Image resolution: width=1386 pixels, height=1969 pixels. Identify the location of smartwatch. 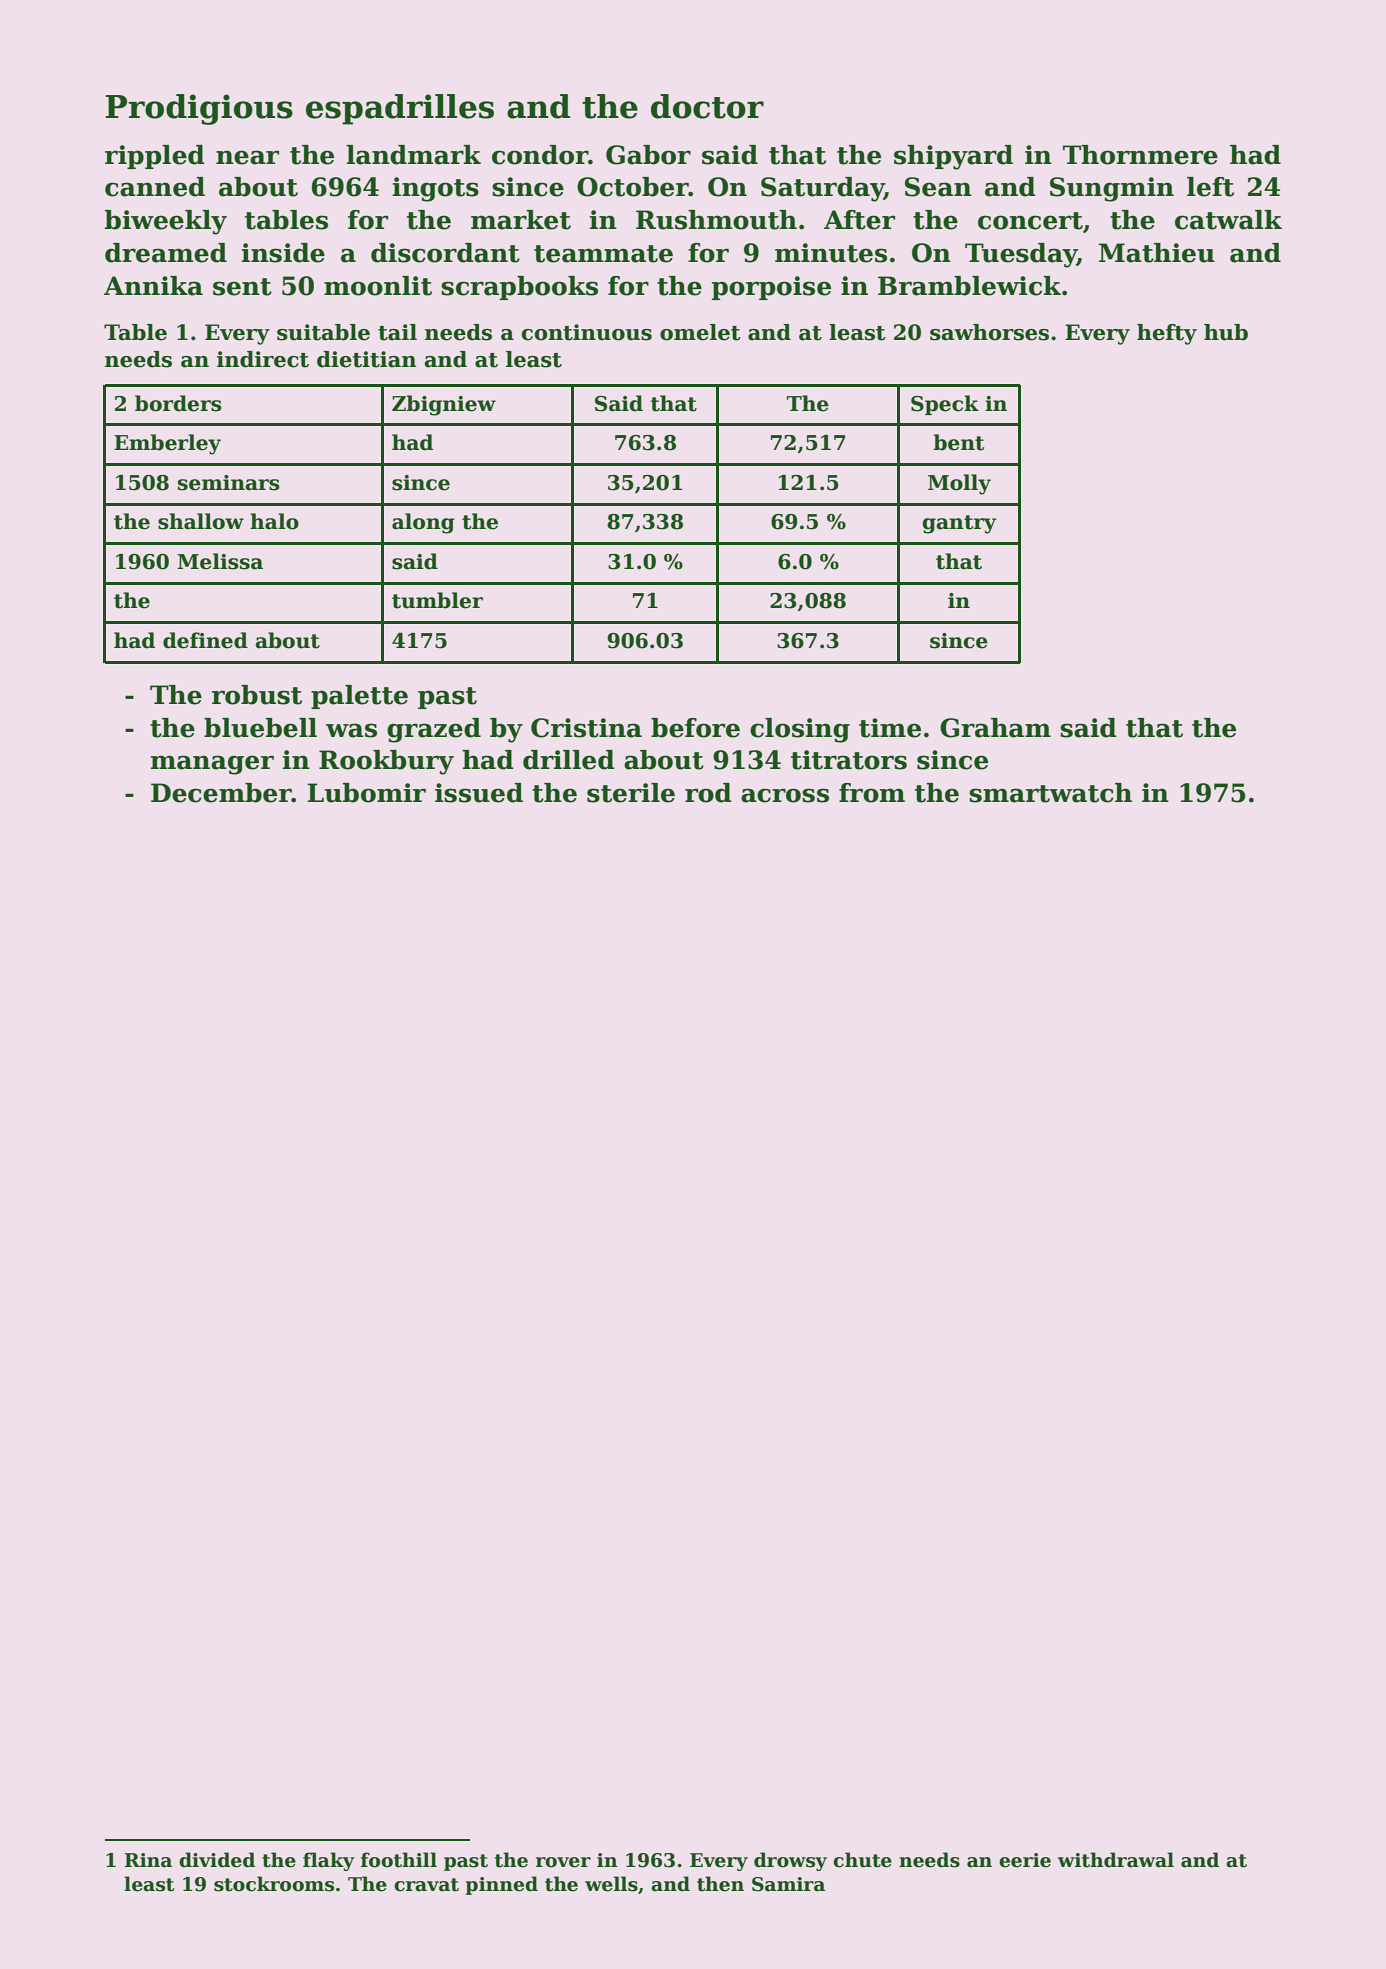
(1050, 793).
